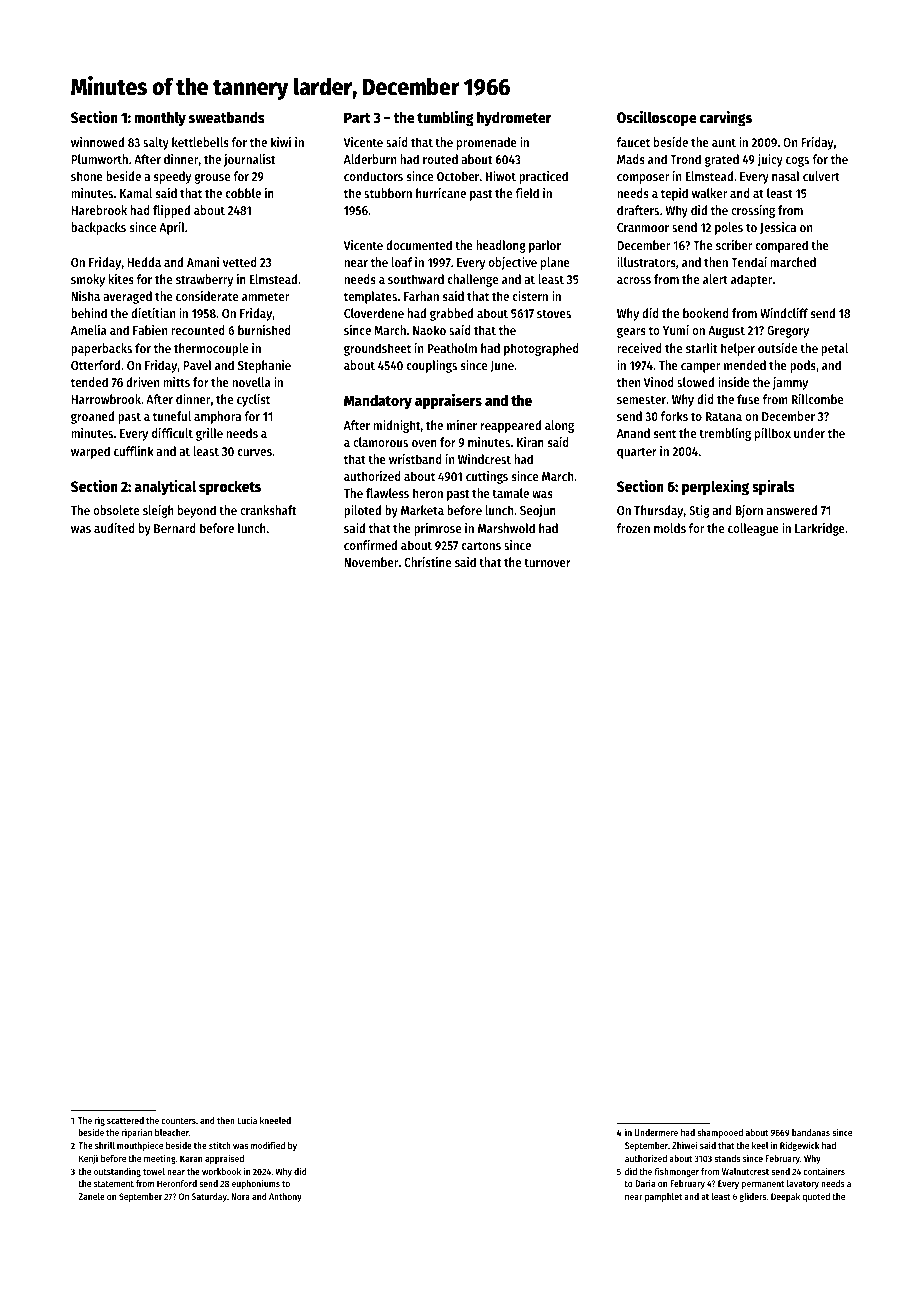 The width and height of the image is (924, 1308). What do you see at coordinates (275, 1120) in the image?
I see `kneeled` at bounding box center [275, 1120].
